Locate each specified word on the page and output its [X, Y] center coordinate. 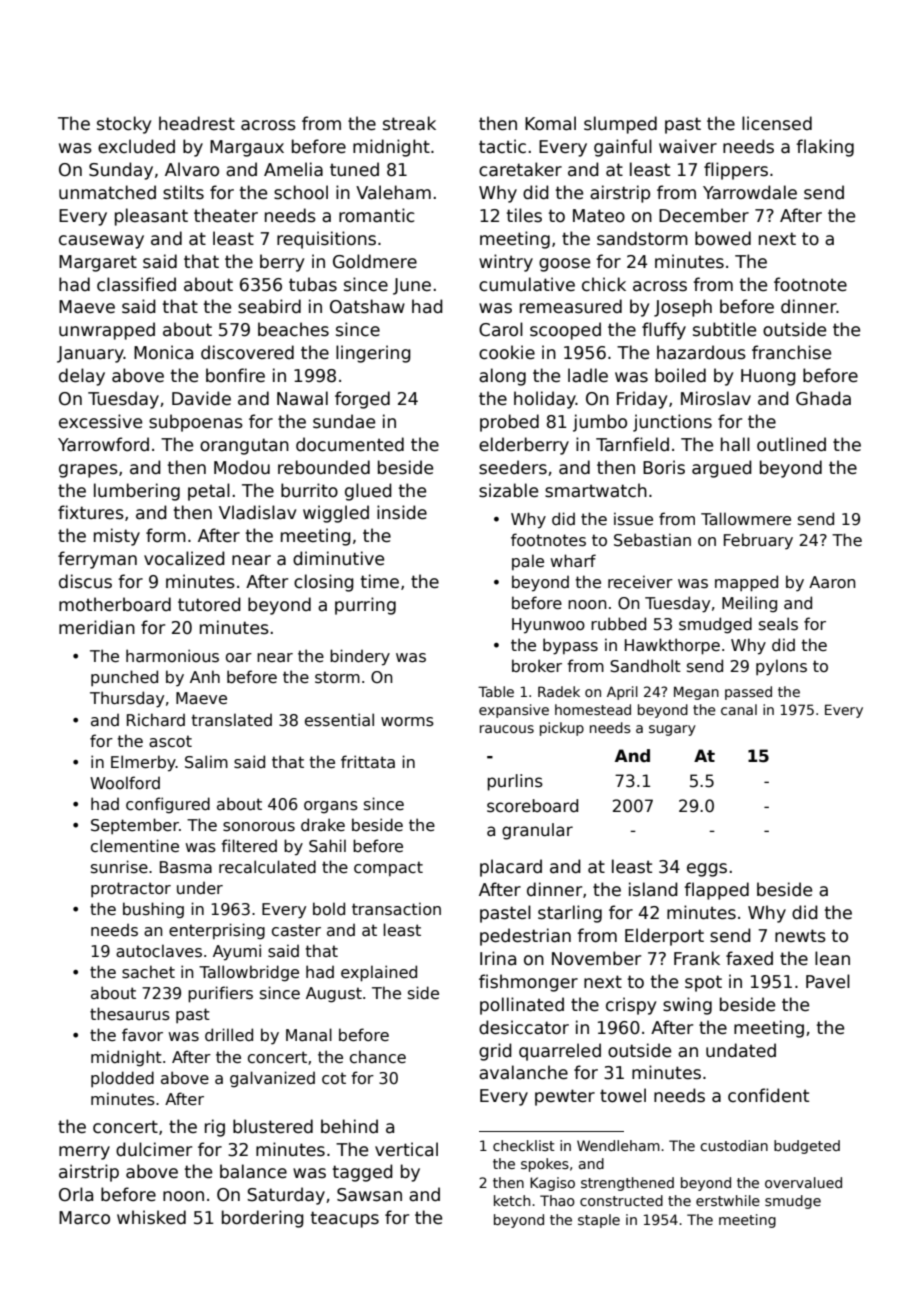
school [301, 192]
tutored [209, 604]
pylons [781, 667]
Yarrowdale [750, 192]
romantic [377, 215]
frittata [368, 761]
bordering [263, 1219]
